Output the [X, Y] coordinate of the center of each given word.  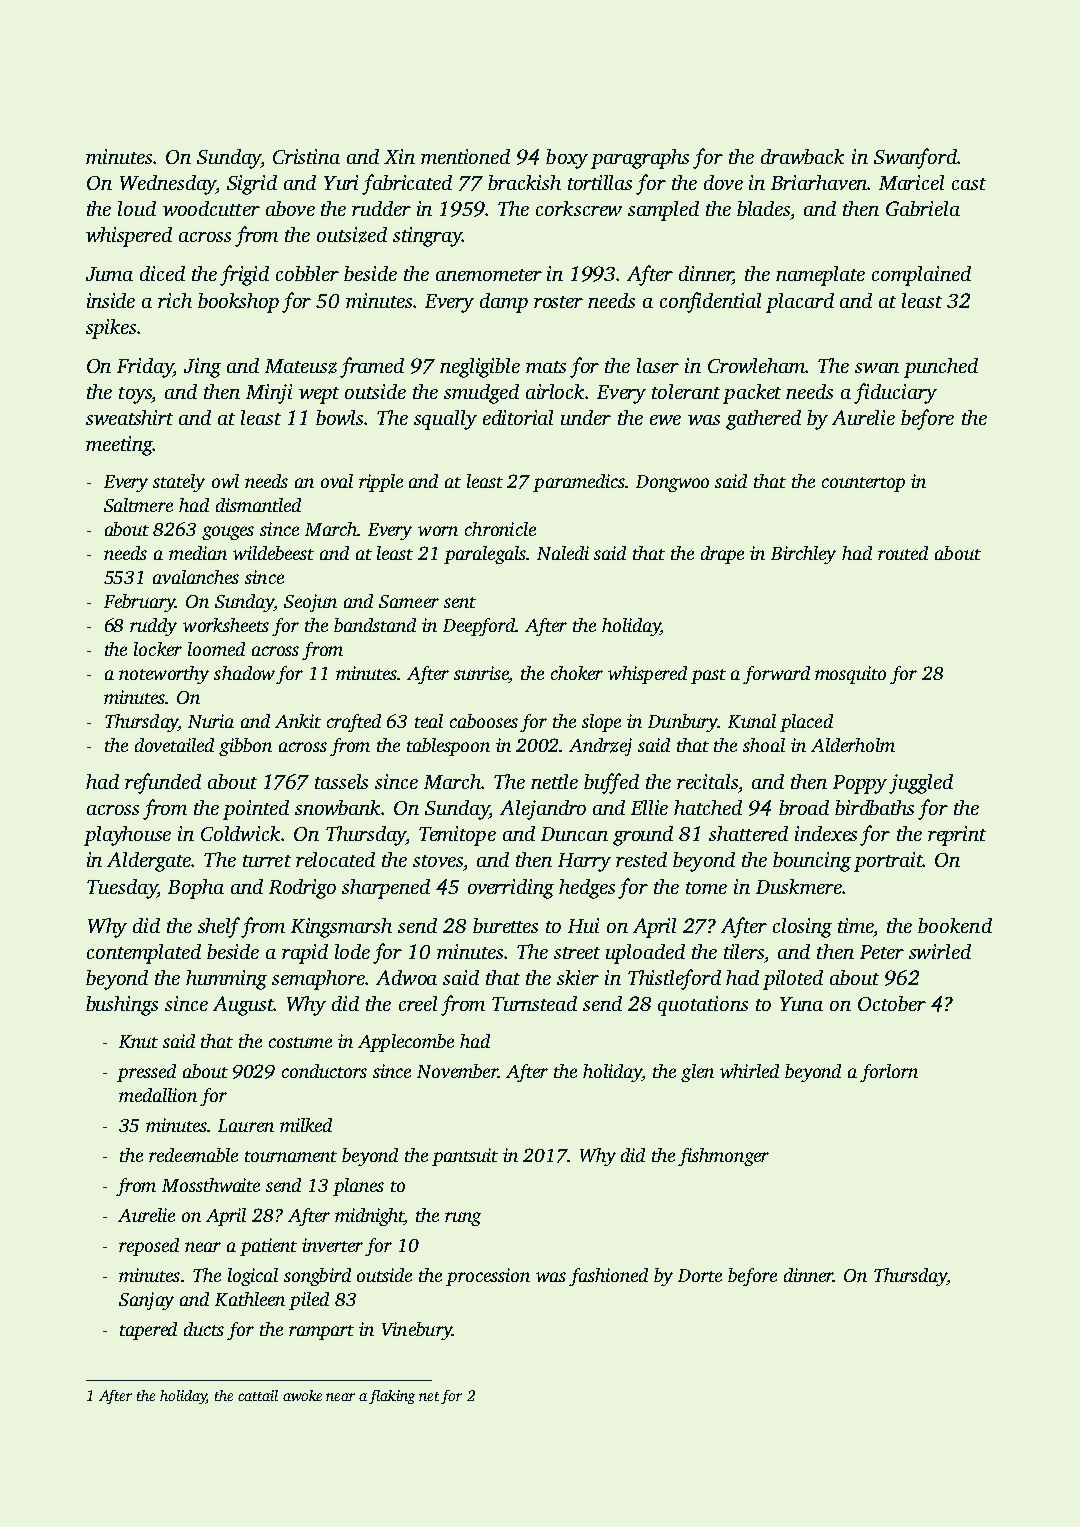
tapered [148, 1331]
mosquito [850, 675]
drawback [802, 156]
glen [697, 1073]
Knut [138, 1041]
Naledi [563, 553]
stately [179, 483]
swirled [940, 951]
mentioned [465, 156]
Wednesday [168, 185]
